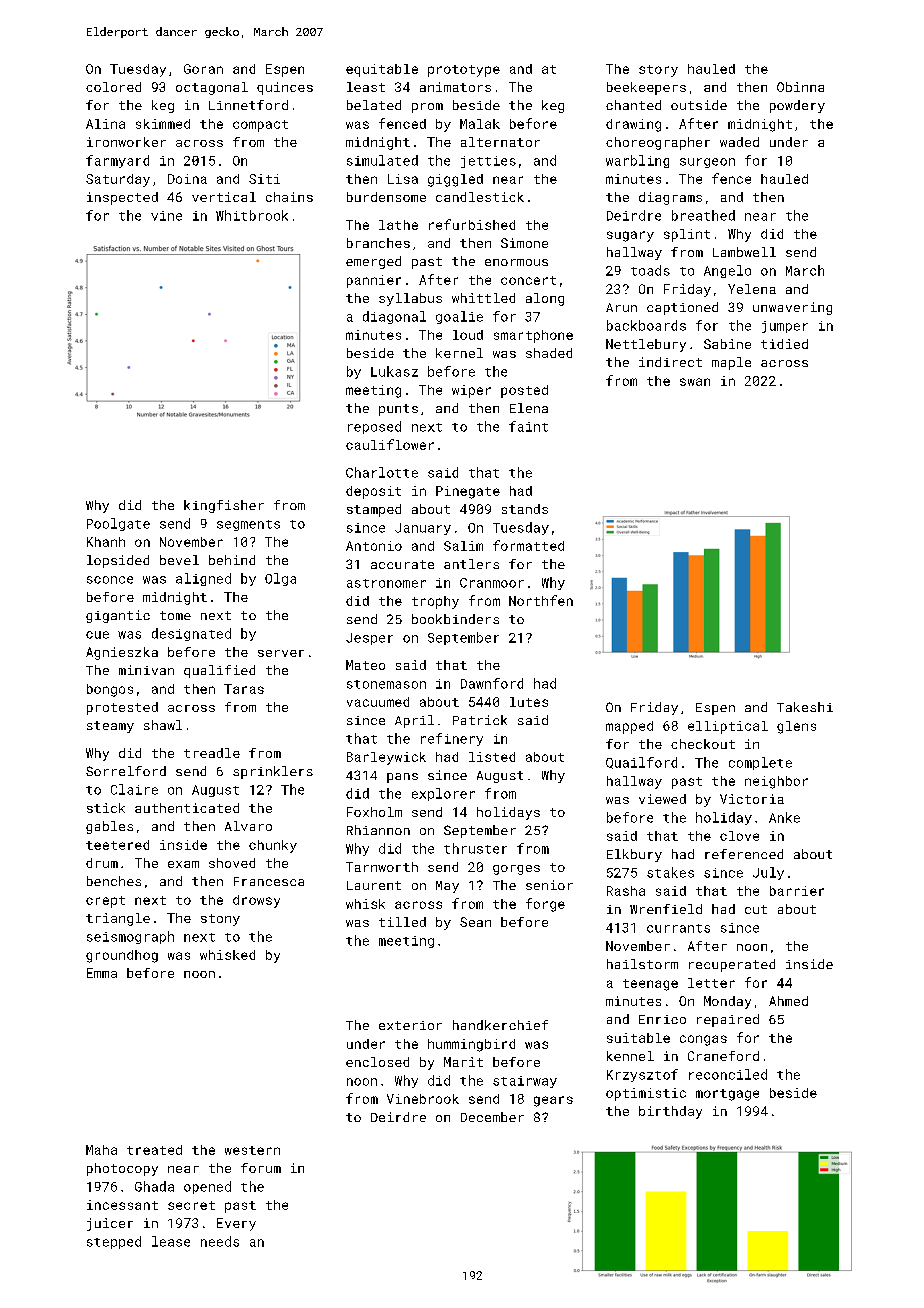  What do you see at coordinates (154, 1150) in the screenshot?
I see `treated` at bounding box center [154, 1150].
